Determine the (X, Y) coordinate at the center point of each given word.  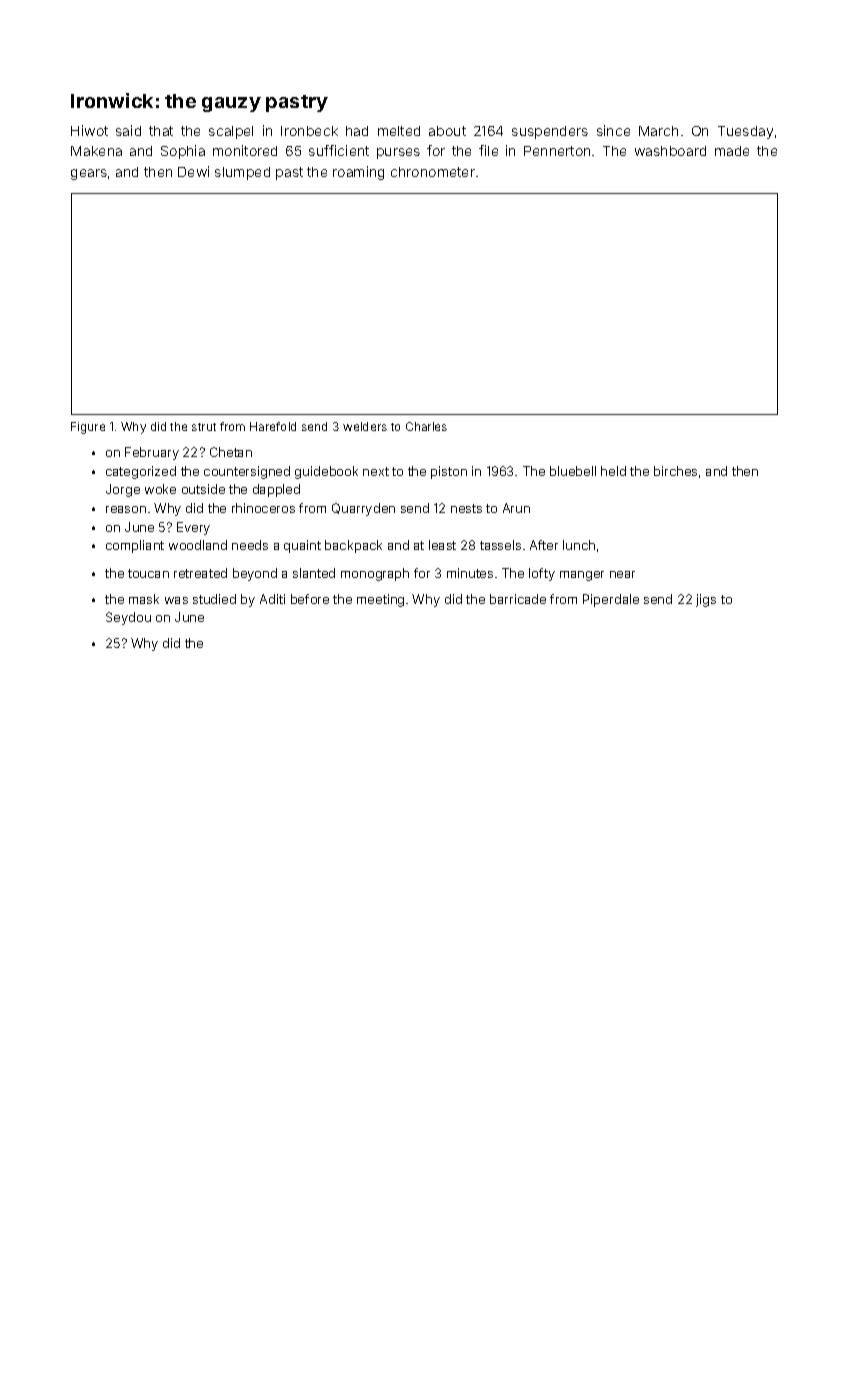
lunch (579, 545)
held (613, 471)
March (658, 131)
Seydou (128, 618)
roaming (358, 173)
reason (126, 509)
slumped (242, 173)
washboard (670, 151)
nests (466, 508)
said (128, 130)
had (357, 131)
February (152, 453)
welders (365, 426)
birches (675, 471)
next (376, 471)
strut (204, 427)
